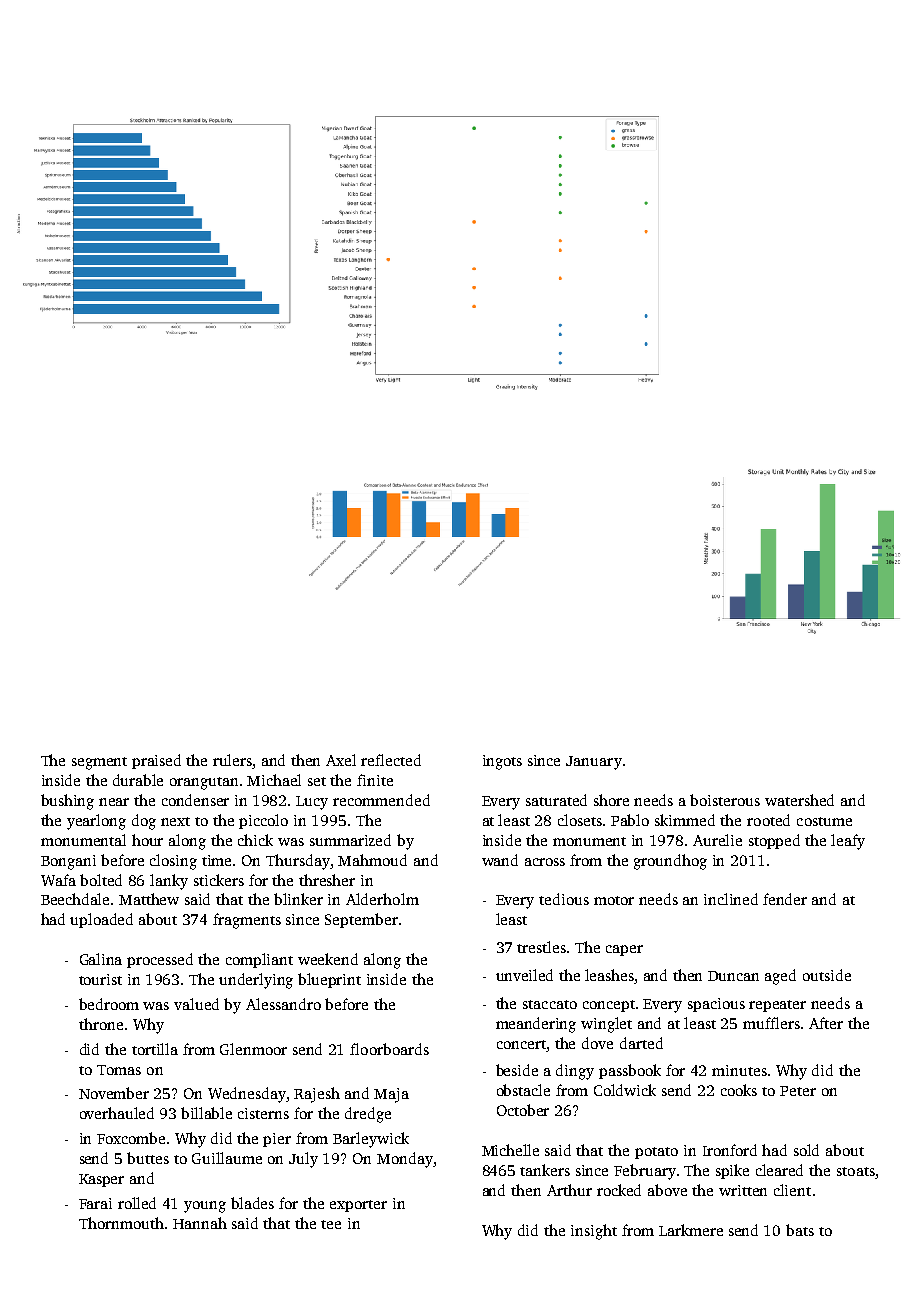 The image size is (924, 1308). I want to click on Maja, so click(391, 1095).
